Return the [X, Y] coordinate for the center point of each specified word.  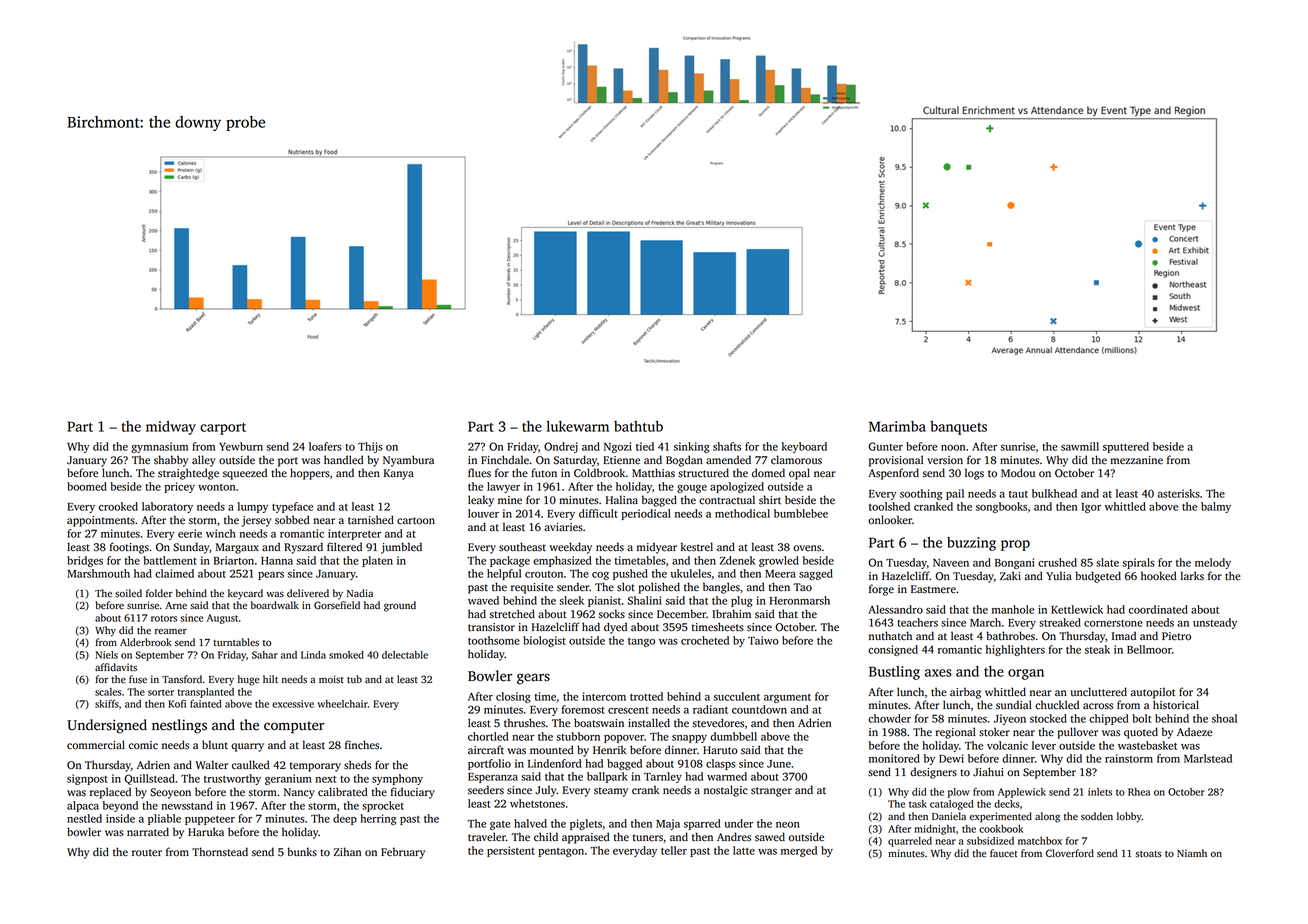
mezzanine [1136, 460]
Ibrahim [731, 613]
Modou [1018, 473]
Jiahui [988, 772]
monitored [894, 758]
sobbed [292, 520]
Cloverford [1070, 853]
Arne [176, 605]
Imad [1124, 635]
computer [294, 727]
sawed [770, 837]
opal [799, 474]
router [147, 853]
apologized [737, 487]
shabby [171, 461]
